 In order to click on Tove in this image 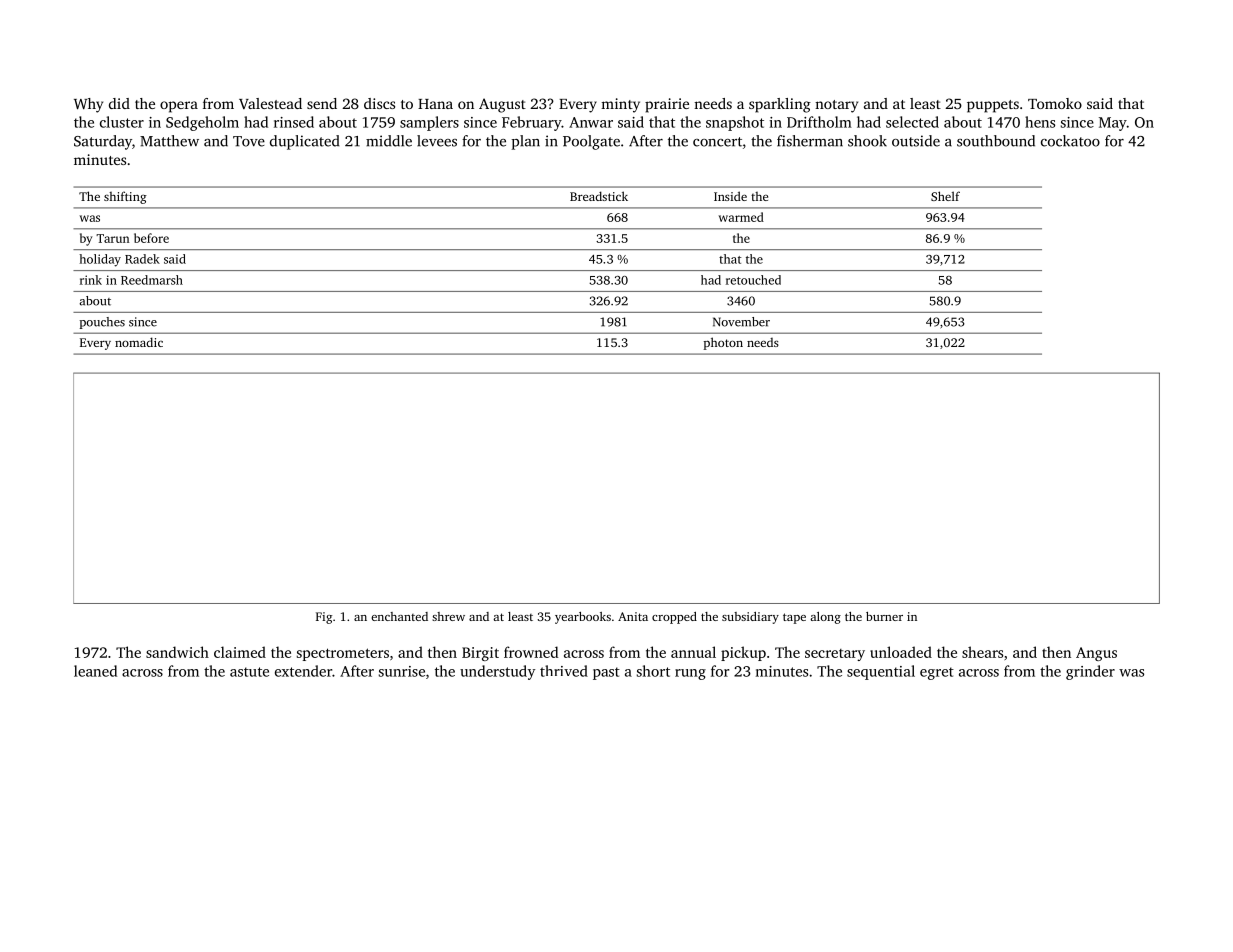, I will do `click(249, 141)`.
